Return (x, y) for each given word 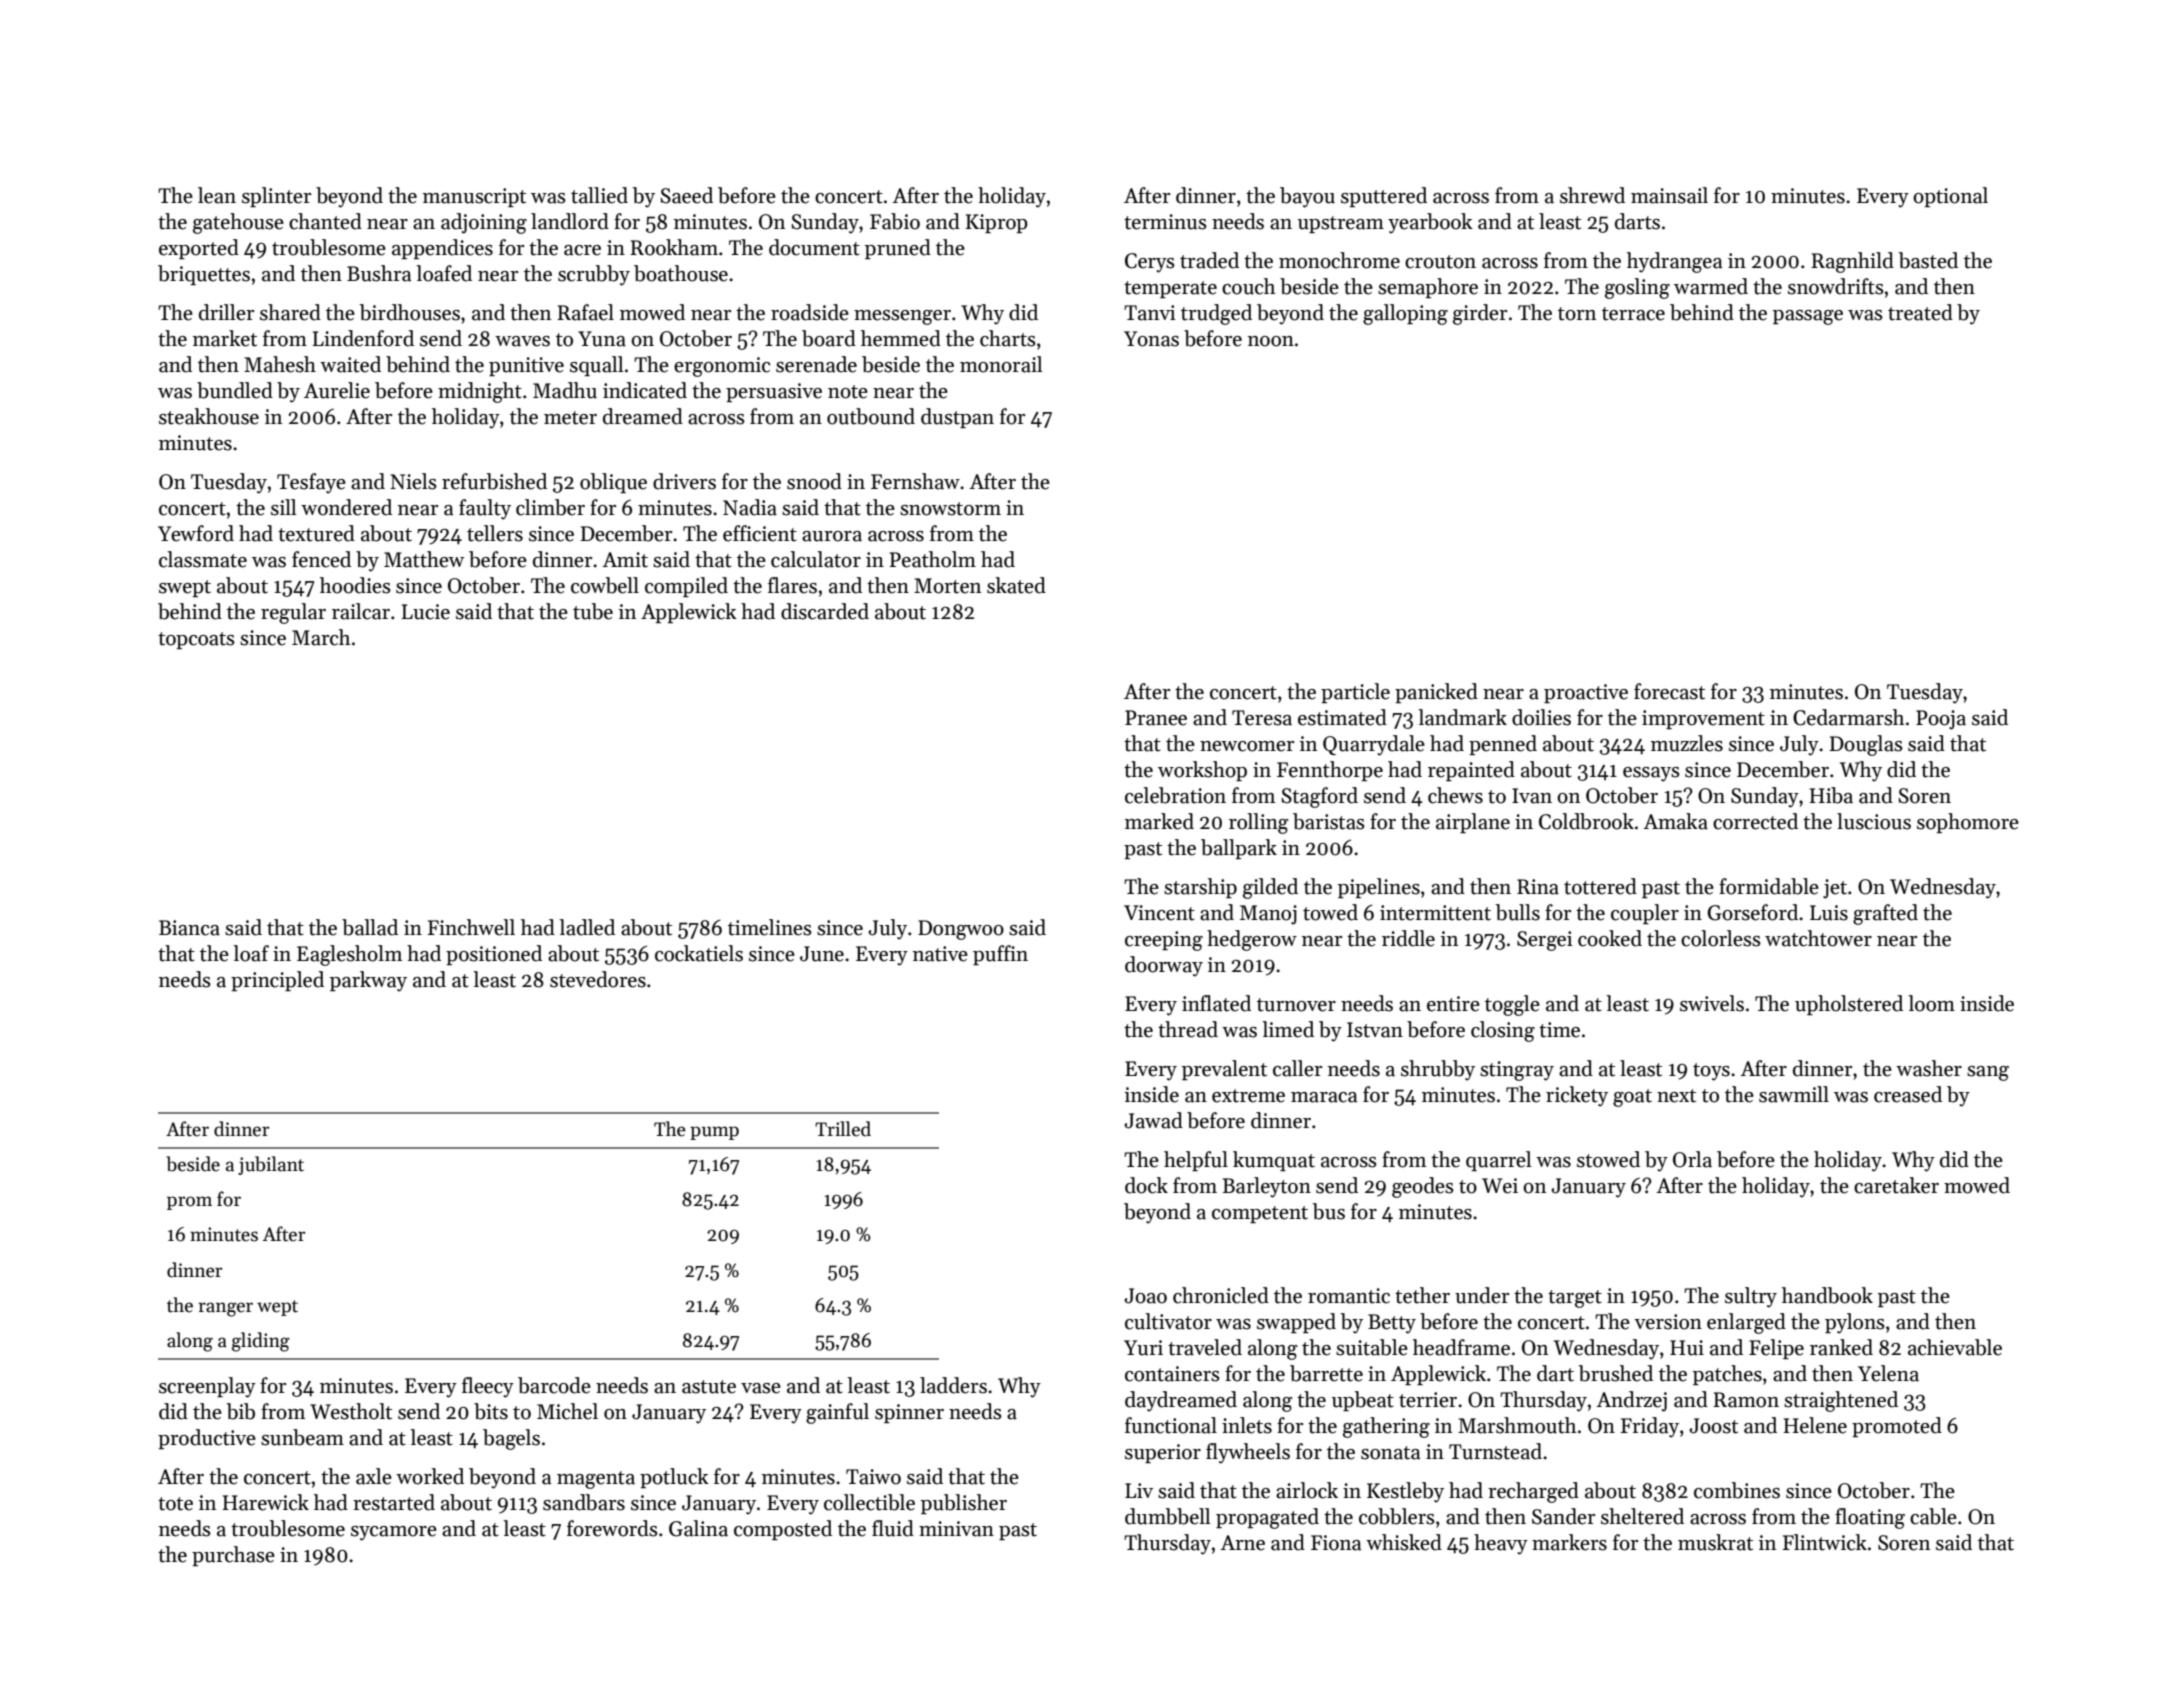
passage (1808, 317)
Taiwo (873, 1477)
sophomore (1968, 823)
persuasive (774, 392)
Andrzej (1631, 1401)
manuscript (474, 197)
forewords (612, 1528)
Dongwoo (961, 930)
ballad (370, 927)
